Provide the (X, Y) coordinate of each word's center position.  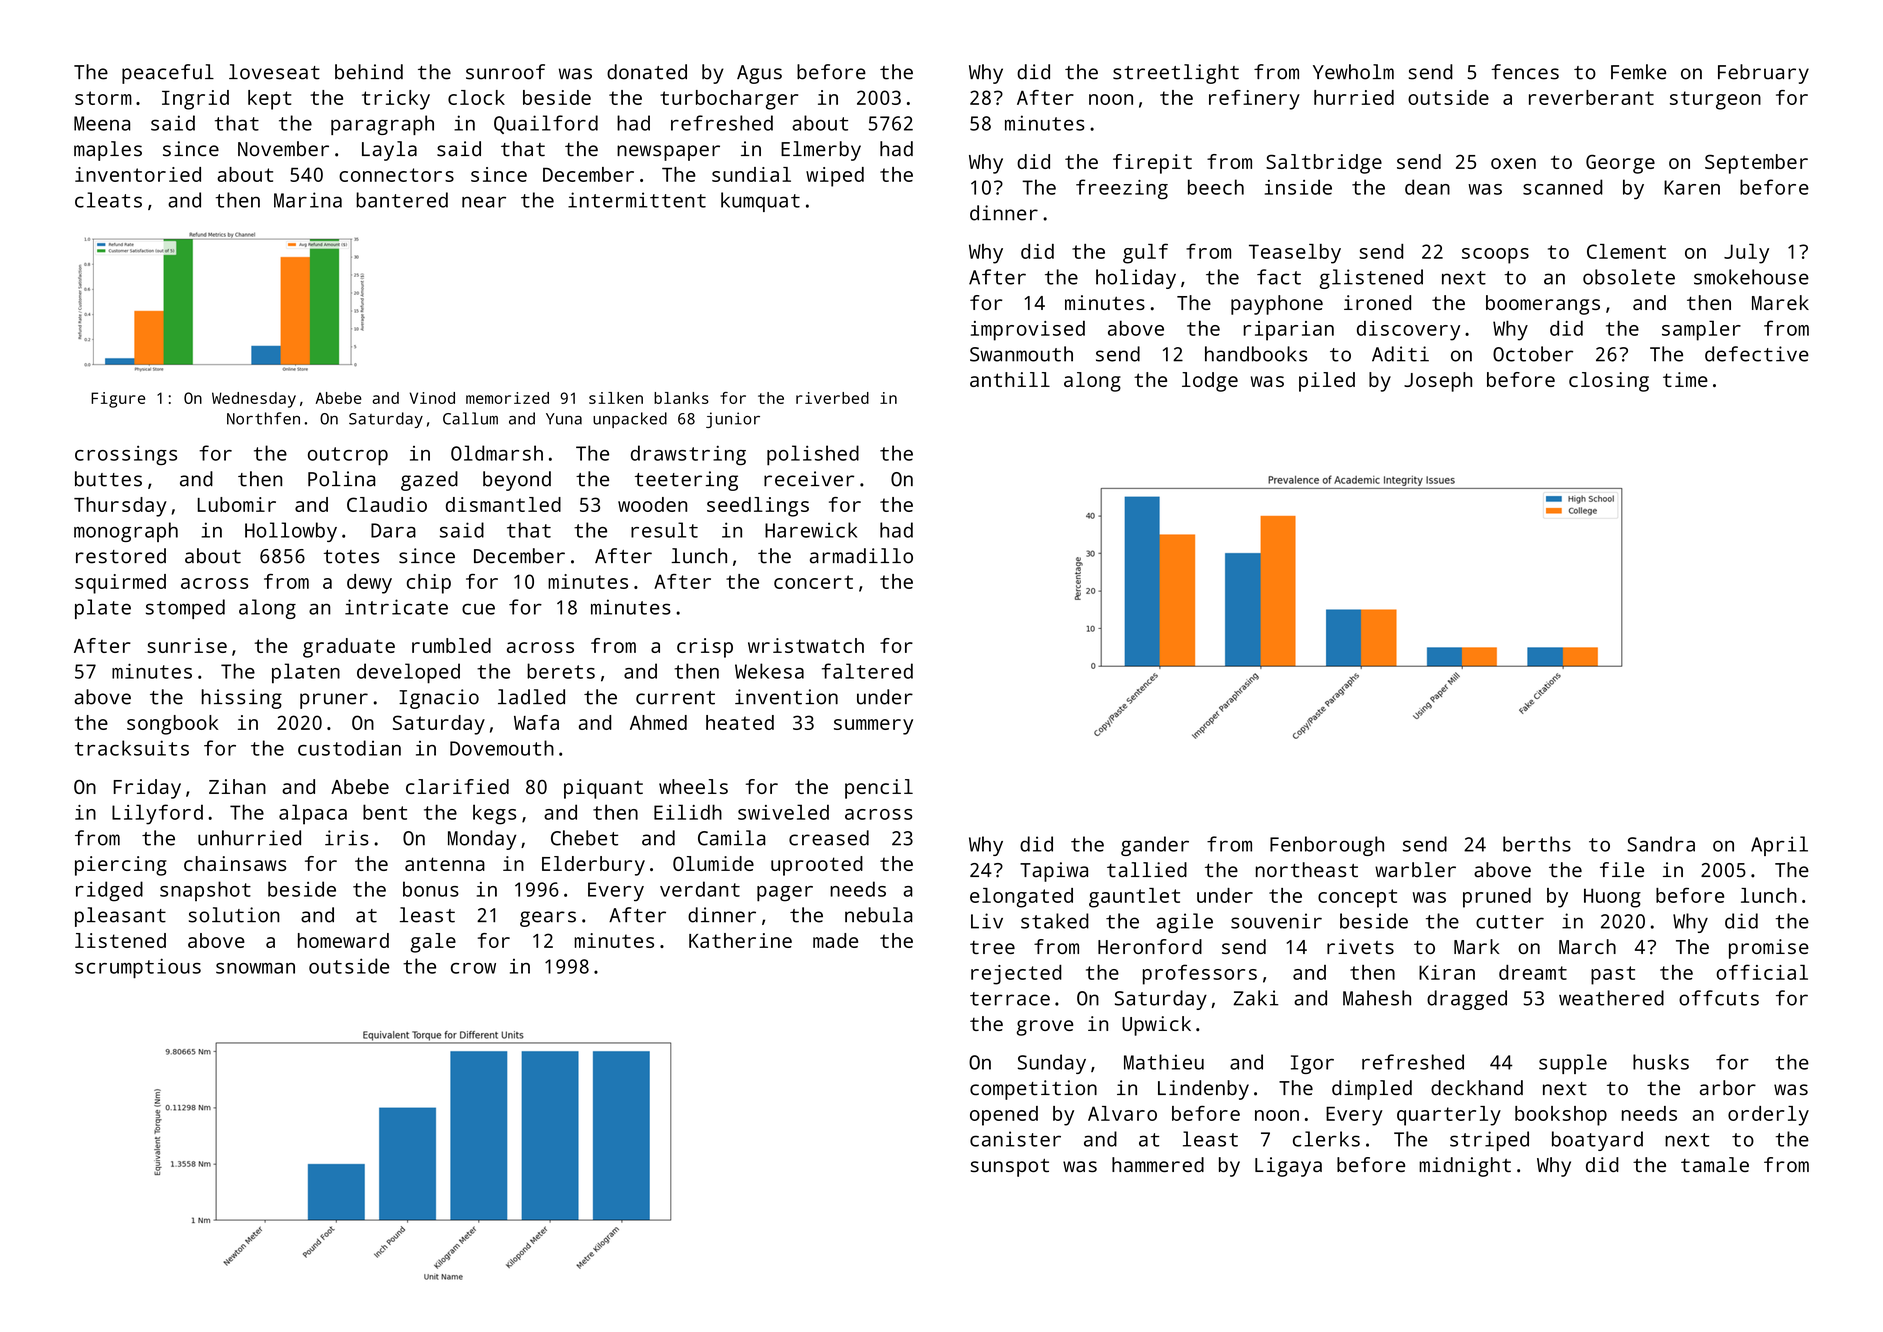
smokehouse (1751, 277)
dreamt (1533, 972)
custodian (349, 748)
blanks (681, 398)
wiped (835, 177)
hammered (1158, 1164)
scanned (1563, 187)
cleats (108, 200)
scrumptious (138, 968)
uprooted (817, 866)
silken (616, 398)
